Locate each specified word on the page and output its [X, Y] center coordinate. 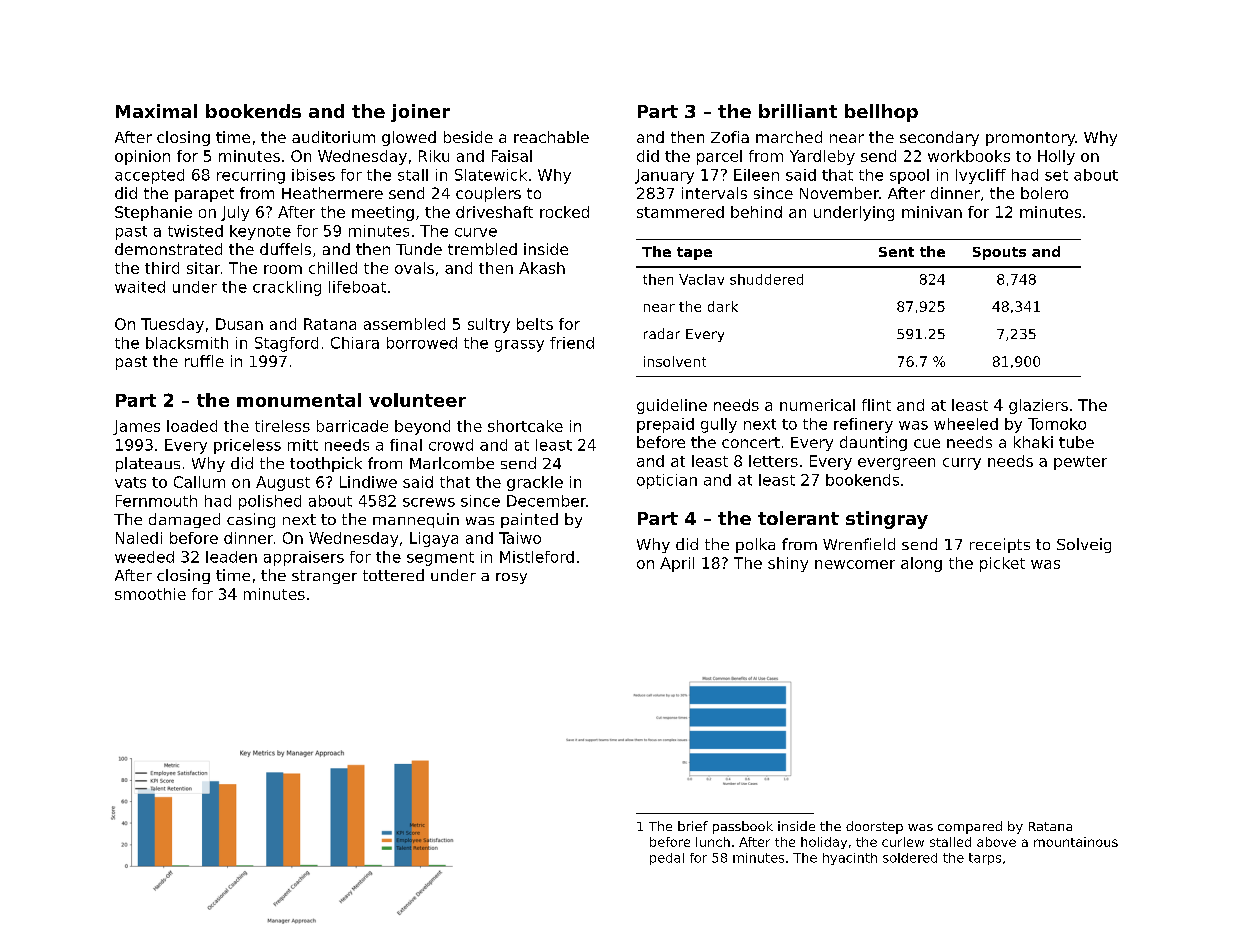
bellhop [881, 113]
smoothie [150, 594]
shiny [788, 564]
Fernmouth [156, 501]
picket [1002, 564]
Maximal [156, 111]
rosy [511, 578]
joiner [420, 113]
